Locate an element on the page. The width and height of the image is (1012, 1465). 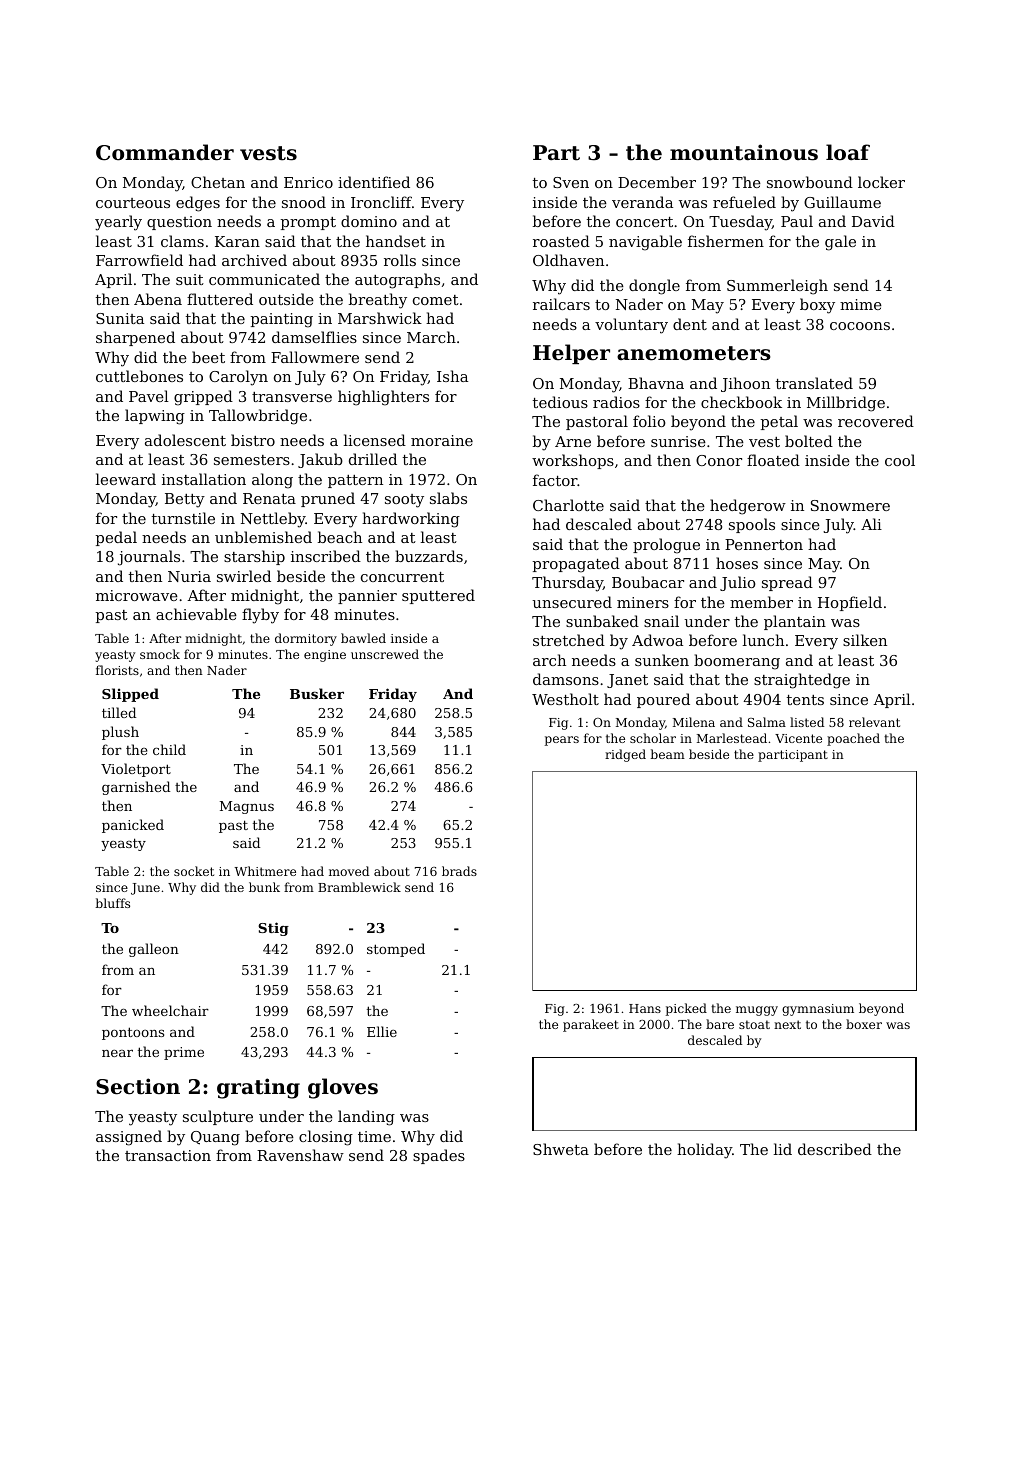
tents is located at coordinates (805, 700).
